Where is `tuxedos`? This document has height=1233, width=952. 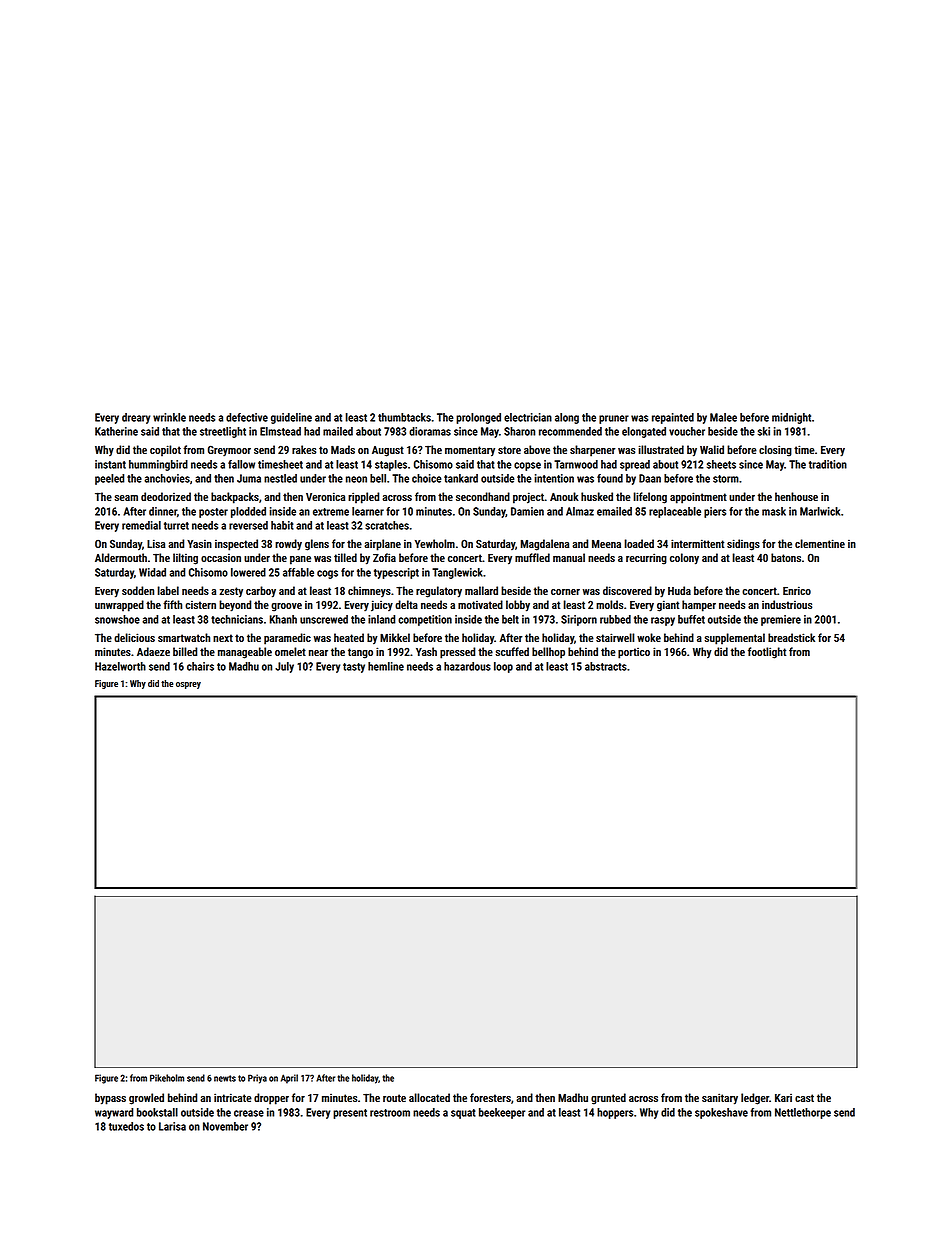 tuxedos is located at coordinates (126, 1126).
